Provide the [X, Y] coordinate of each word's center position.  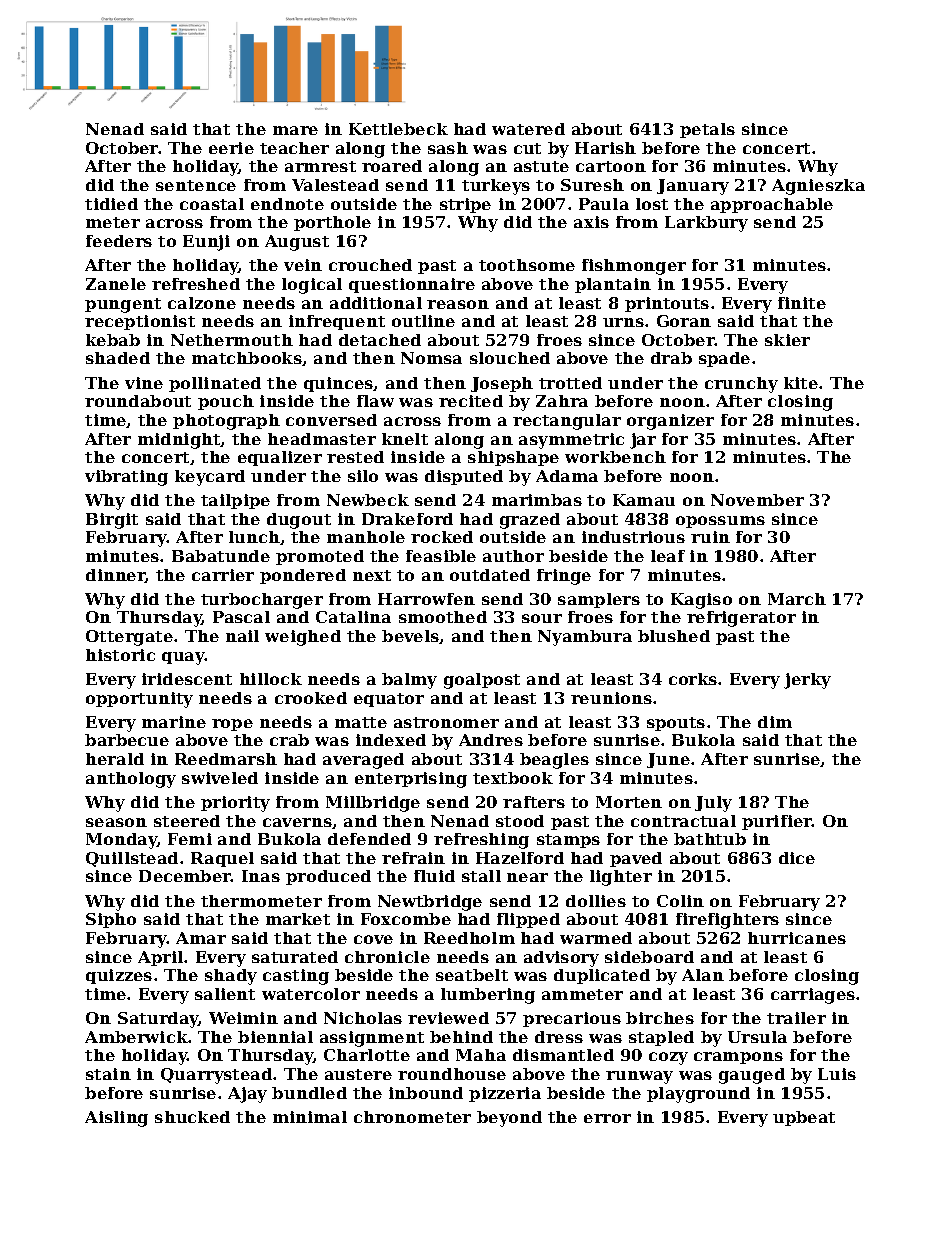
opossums [720, 522]
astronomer [446, 722]
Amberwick [136, 1037]
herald [115, 759]
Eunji [206, 243]
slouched [510, 358]
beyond [509, 1119]
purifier [777, 822]
